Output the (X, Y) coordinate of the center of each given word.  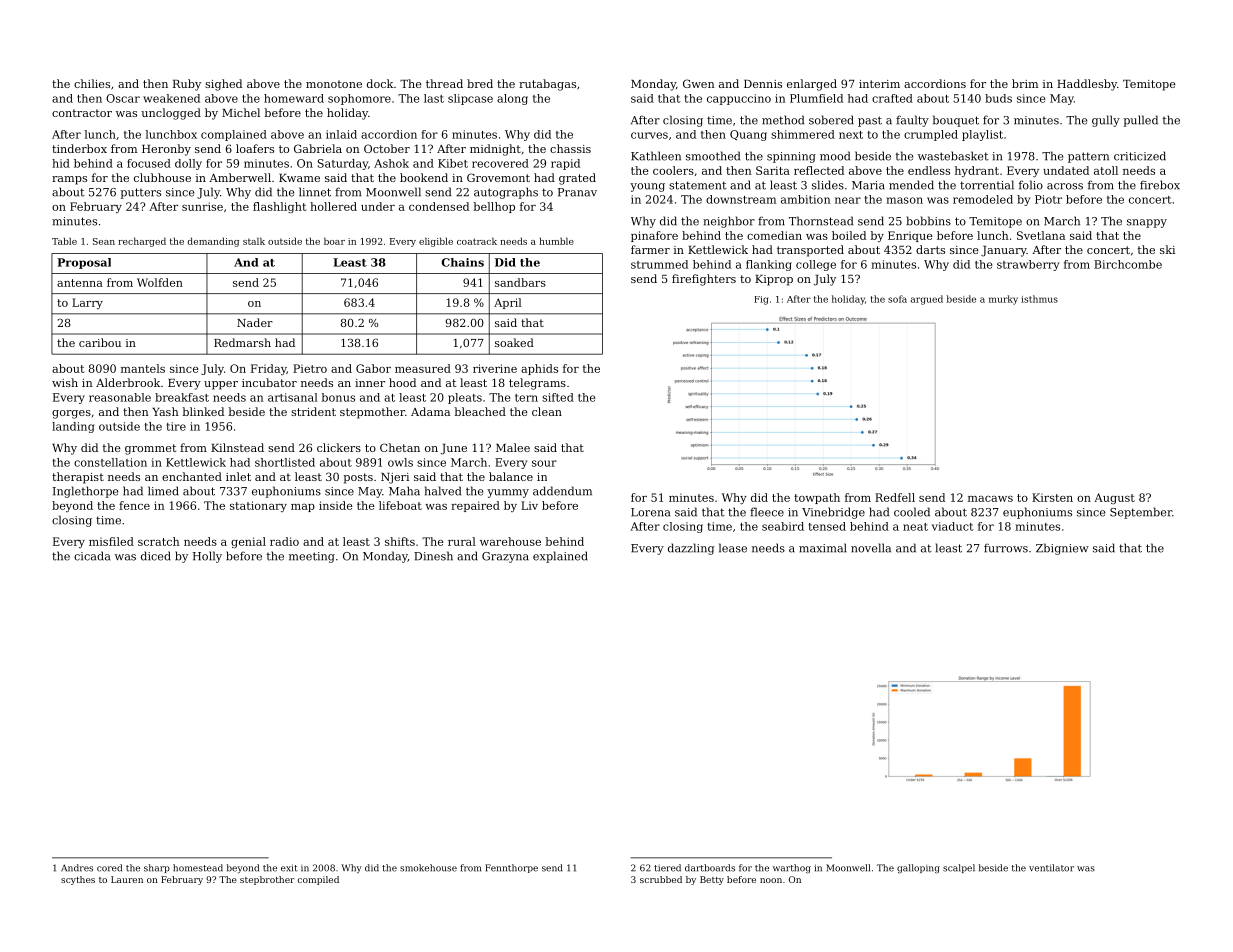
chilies (92, 83)
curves (649, 135)
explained (560, 557)
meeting (312, 557)
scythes (78, 880)
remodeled (983, 199)
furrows (1006, 548)
